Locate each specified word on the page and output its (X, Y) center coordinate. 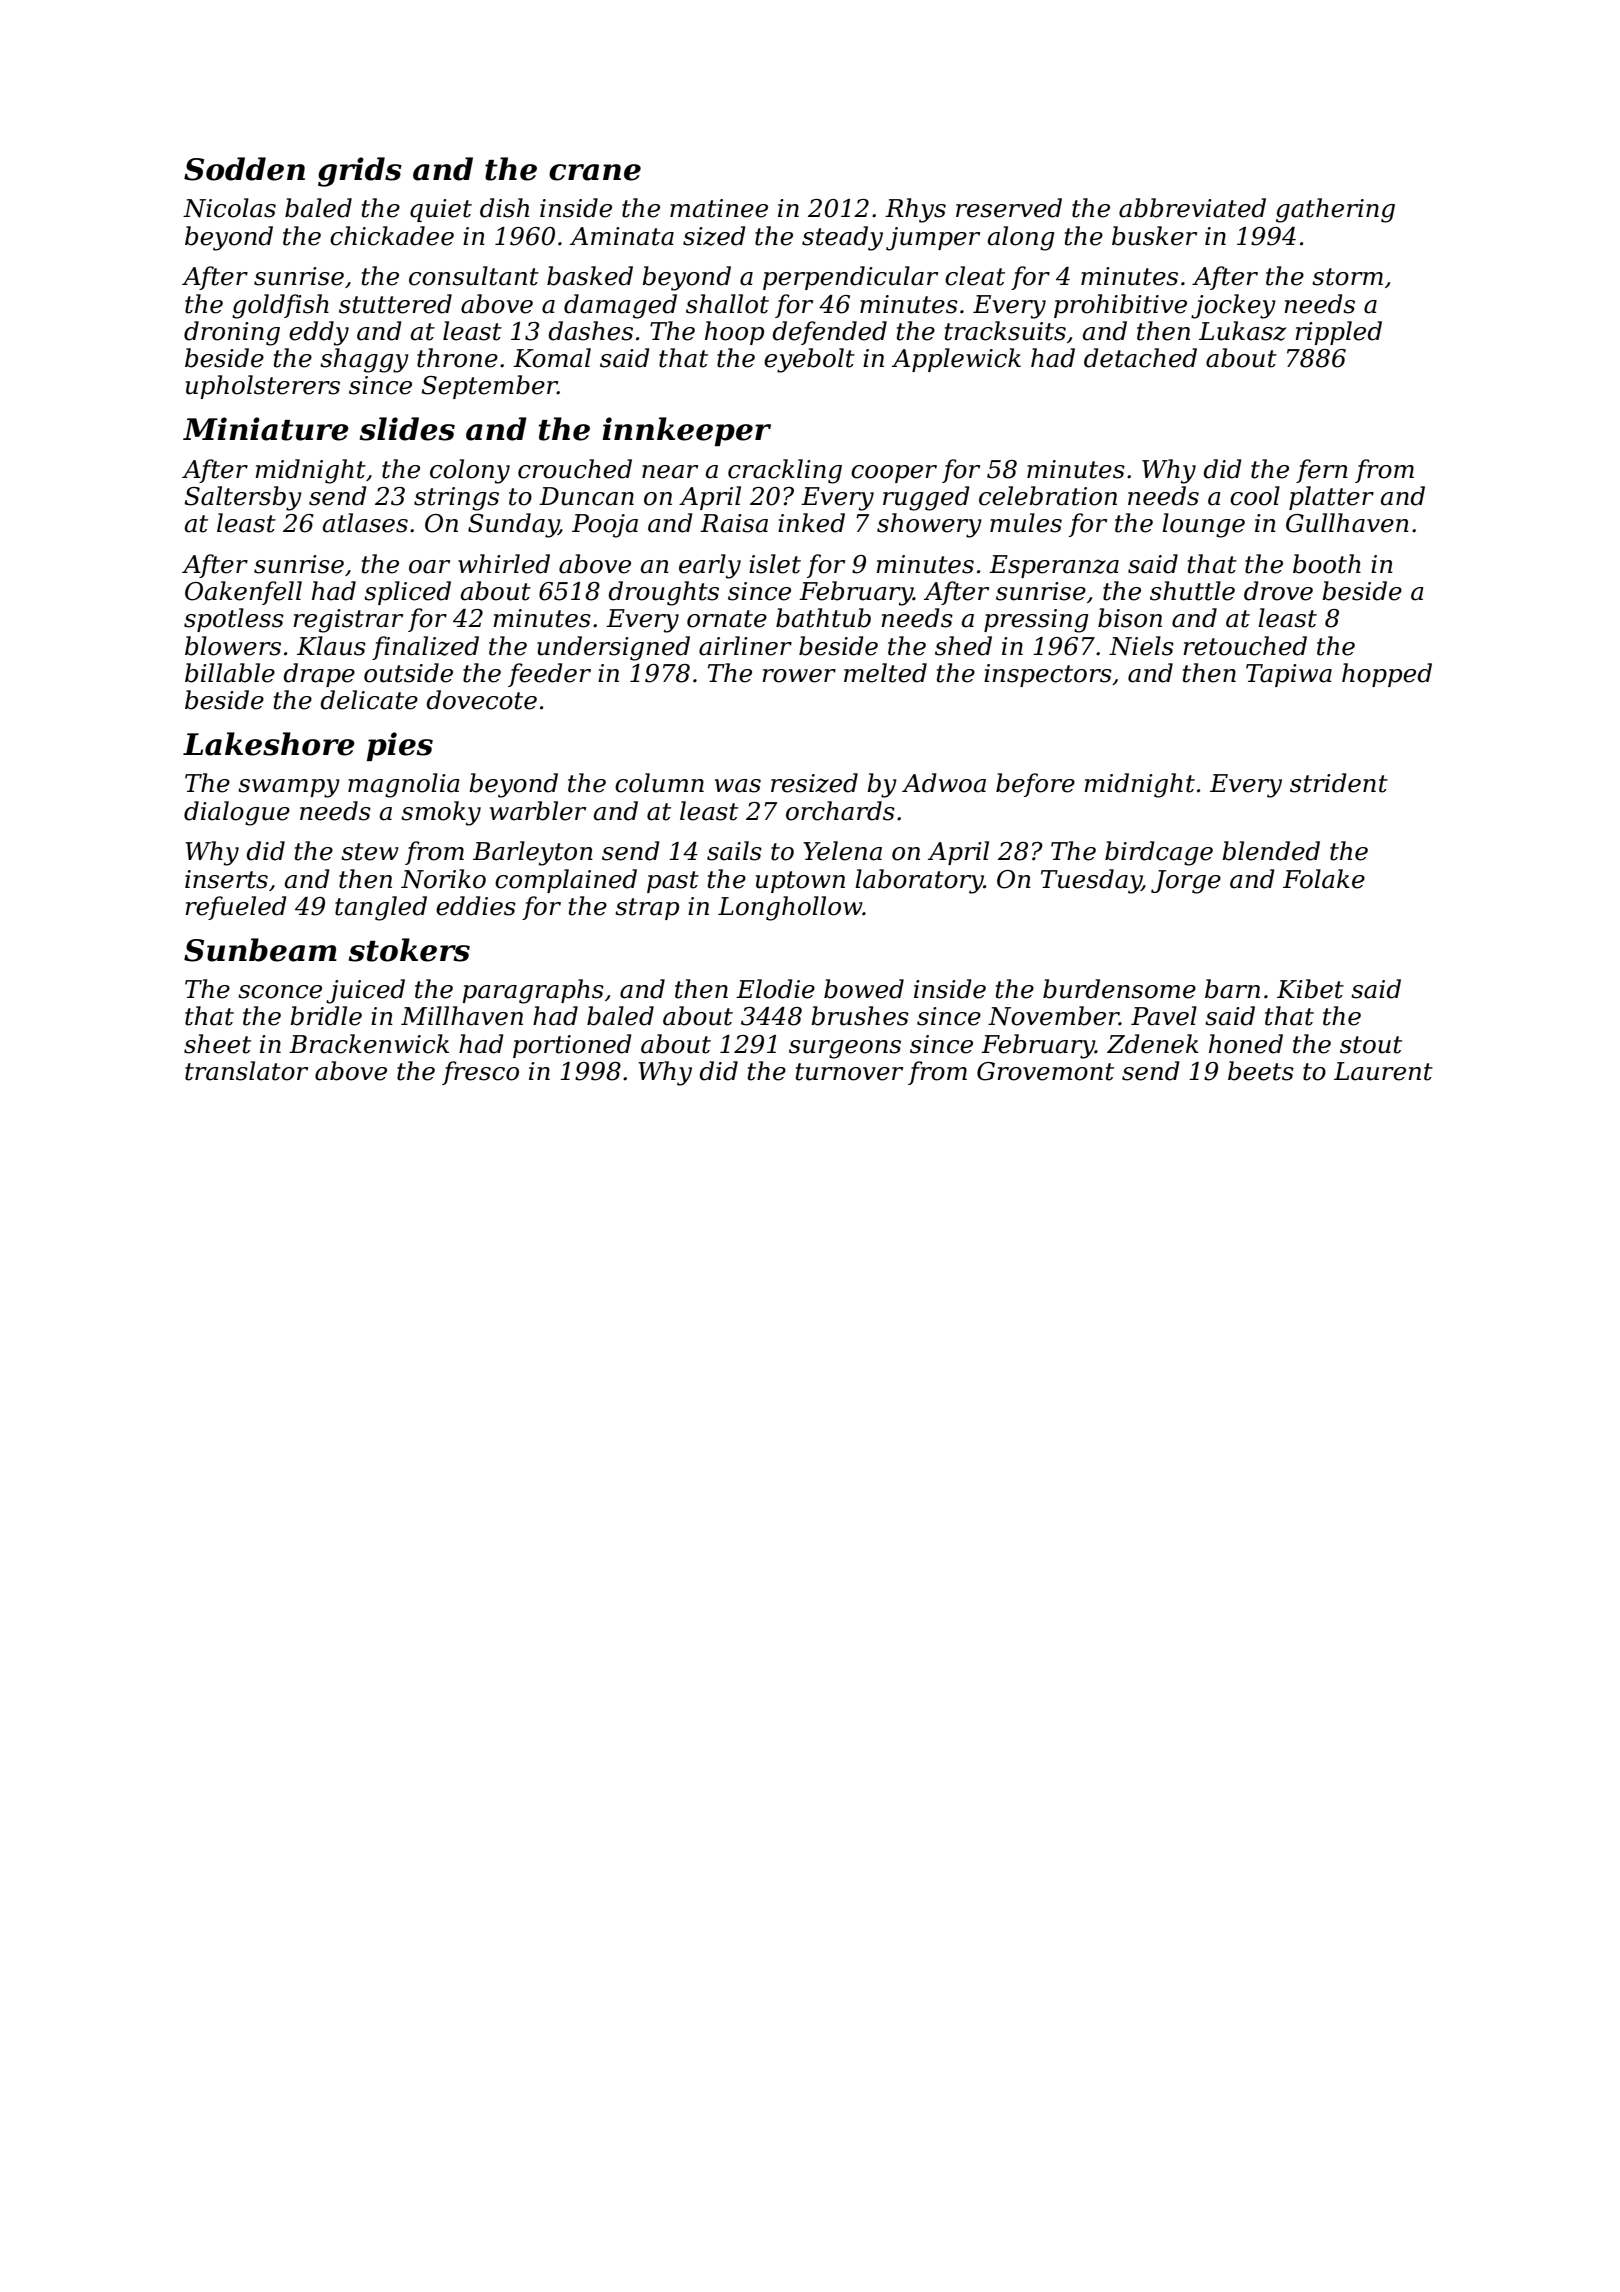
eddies (476, 906)
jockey (1233, 306)
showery (929, 525)
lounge (1203, 525)
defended (829, 333)
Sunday (513, 525)
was (738, 786)
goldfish (280, 306)
